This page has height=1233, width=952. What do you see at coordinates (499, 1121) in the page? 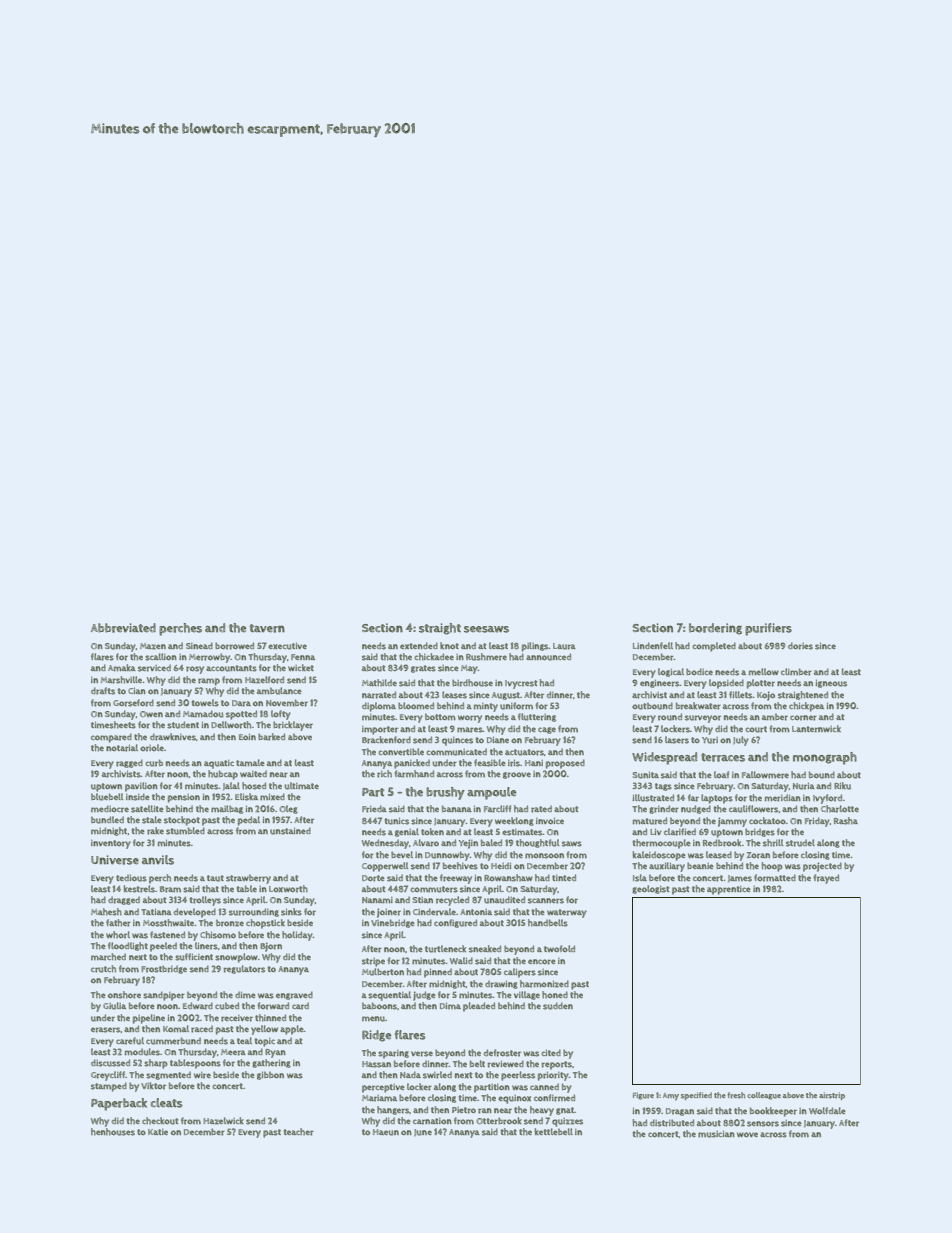
I see `Otterbrook` at bounding box center [499, 1121].
